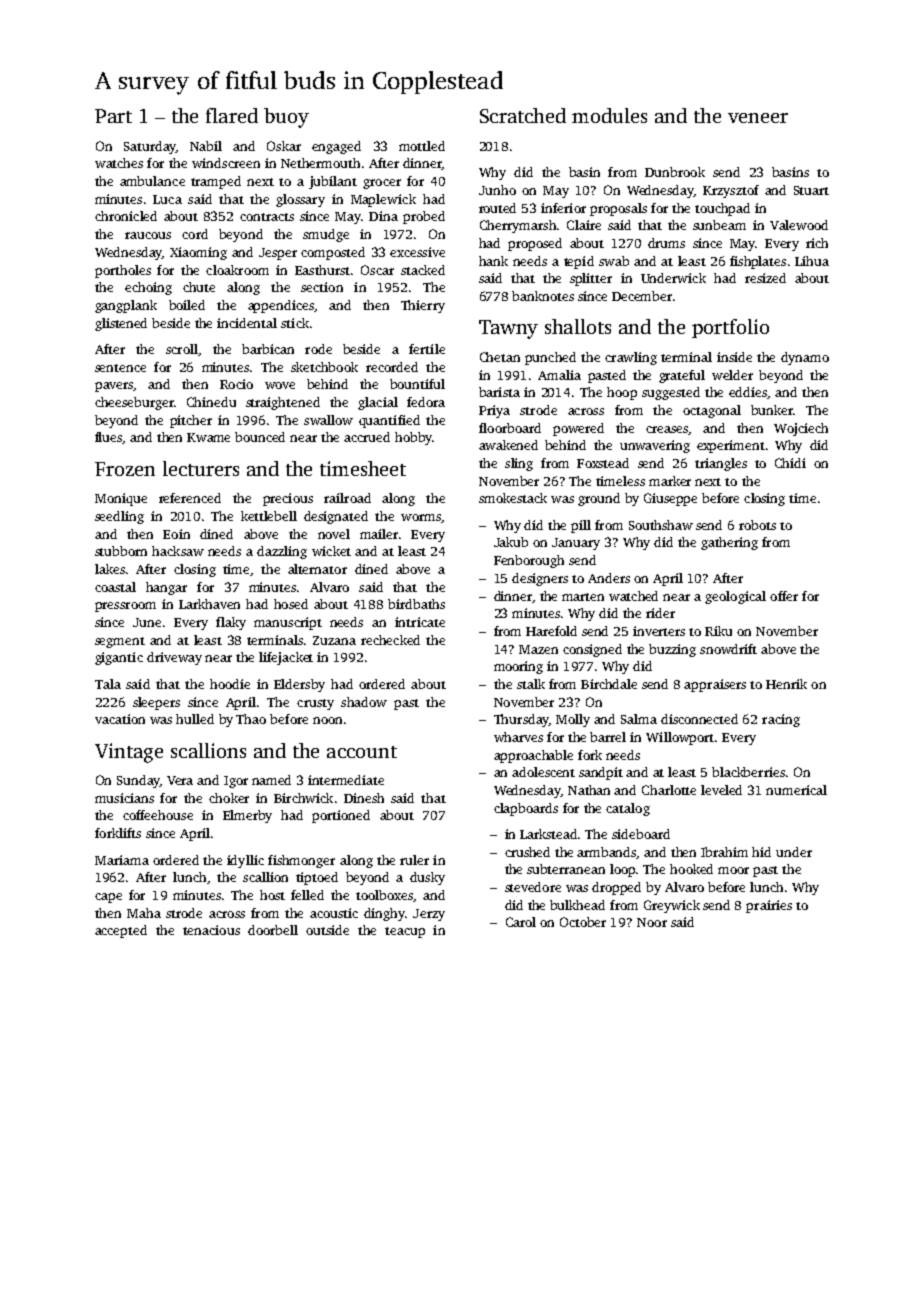 Image resolution: width=924 pixels, height=1308 pixels. What do you see at coordinates (533, 887) in the screenshot?
I see `stevedore` at bounding box center [533, 887].
